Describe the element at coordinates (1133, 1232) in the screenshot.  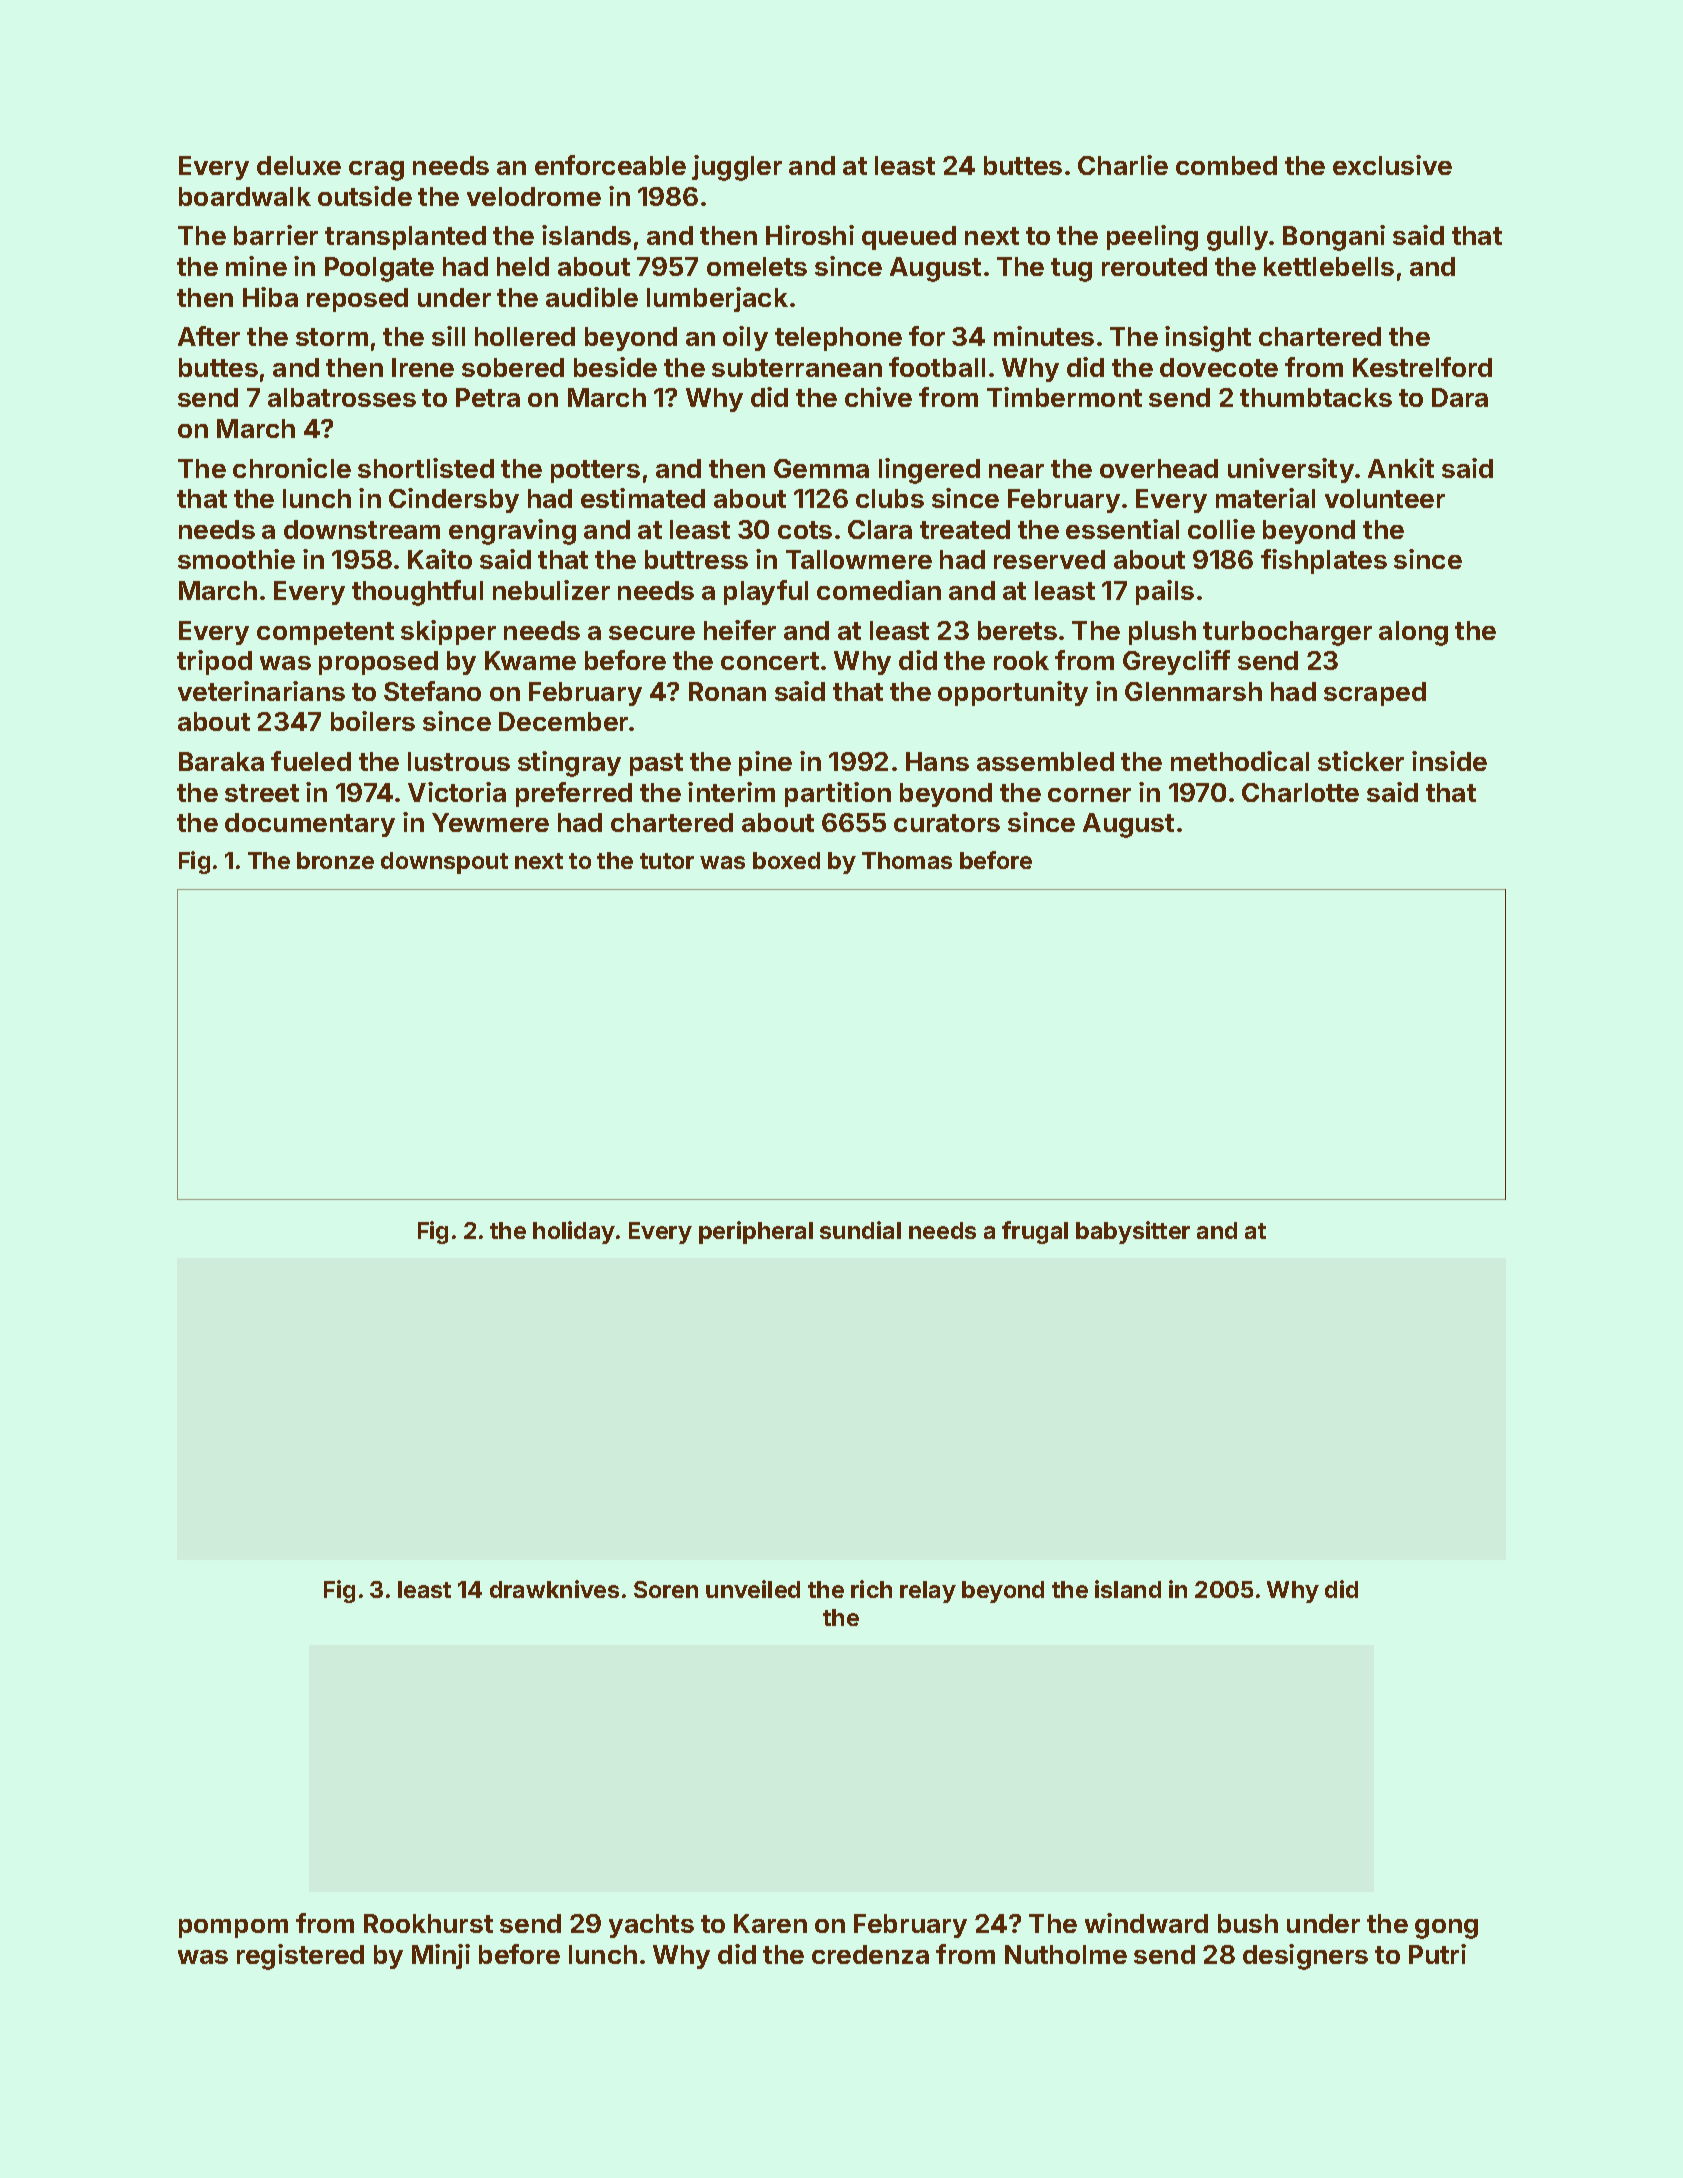
I see `babysitter` at that location.
